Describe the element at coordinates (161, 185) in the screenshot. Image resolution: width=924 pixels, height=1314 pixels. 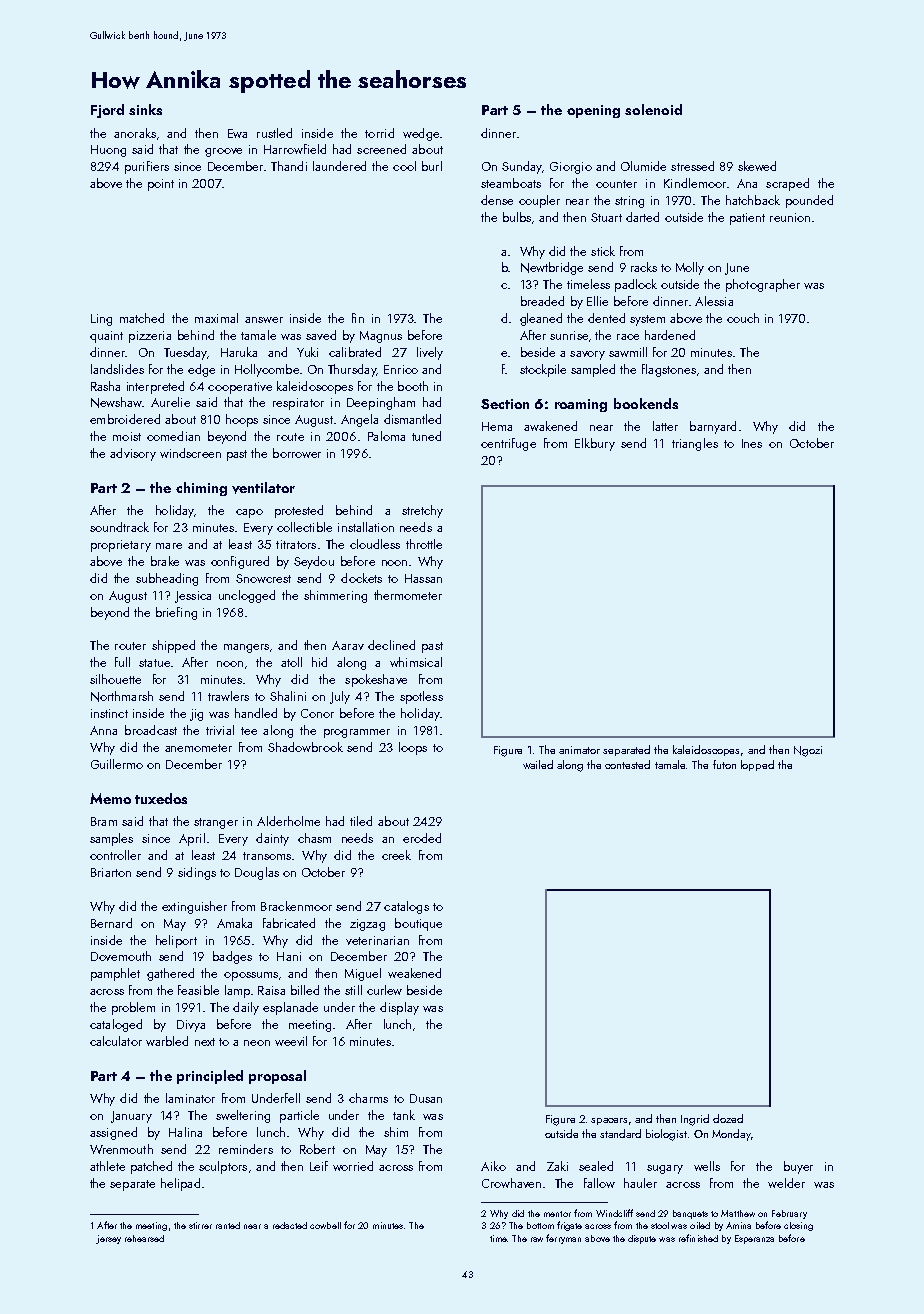
I see `point` at that location.
